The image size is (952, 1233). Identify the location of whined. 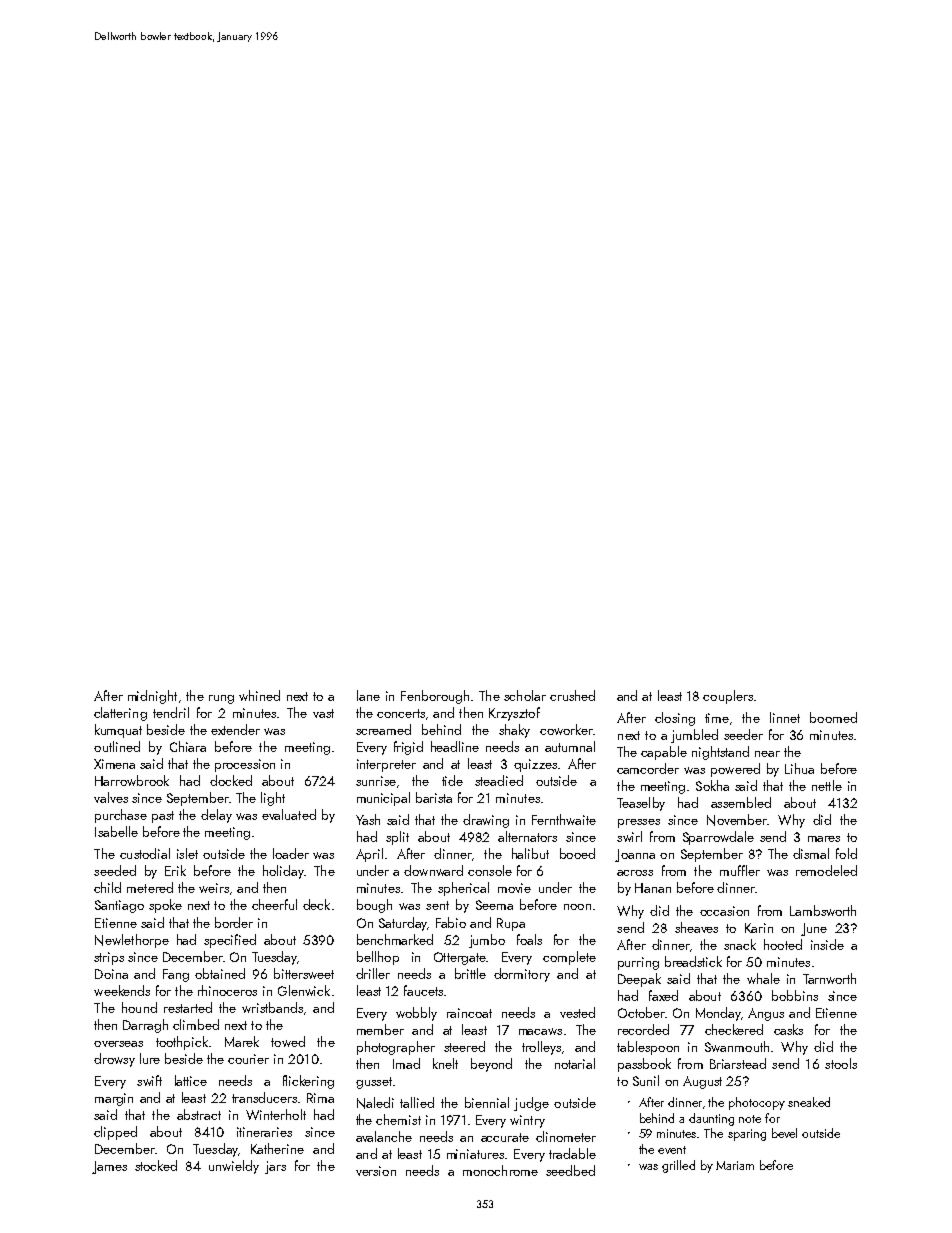
(259, 695).
